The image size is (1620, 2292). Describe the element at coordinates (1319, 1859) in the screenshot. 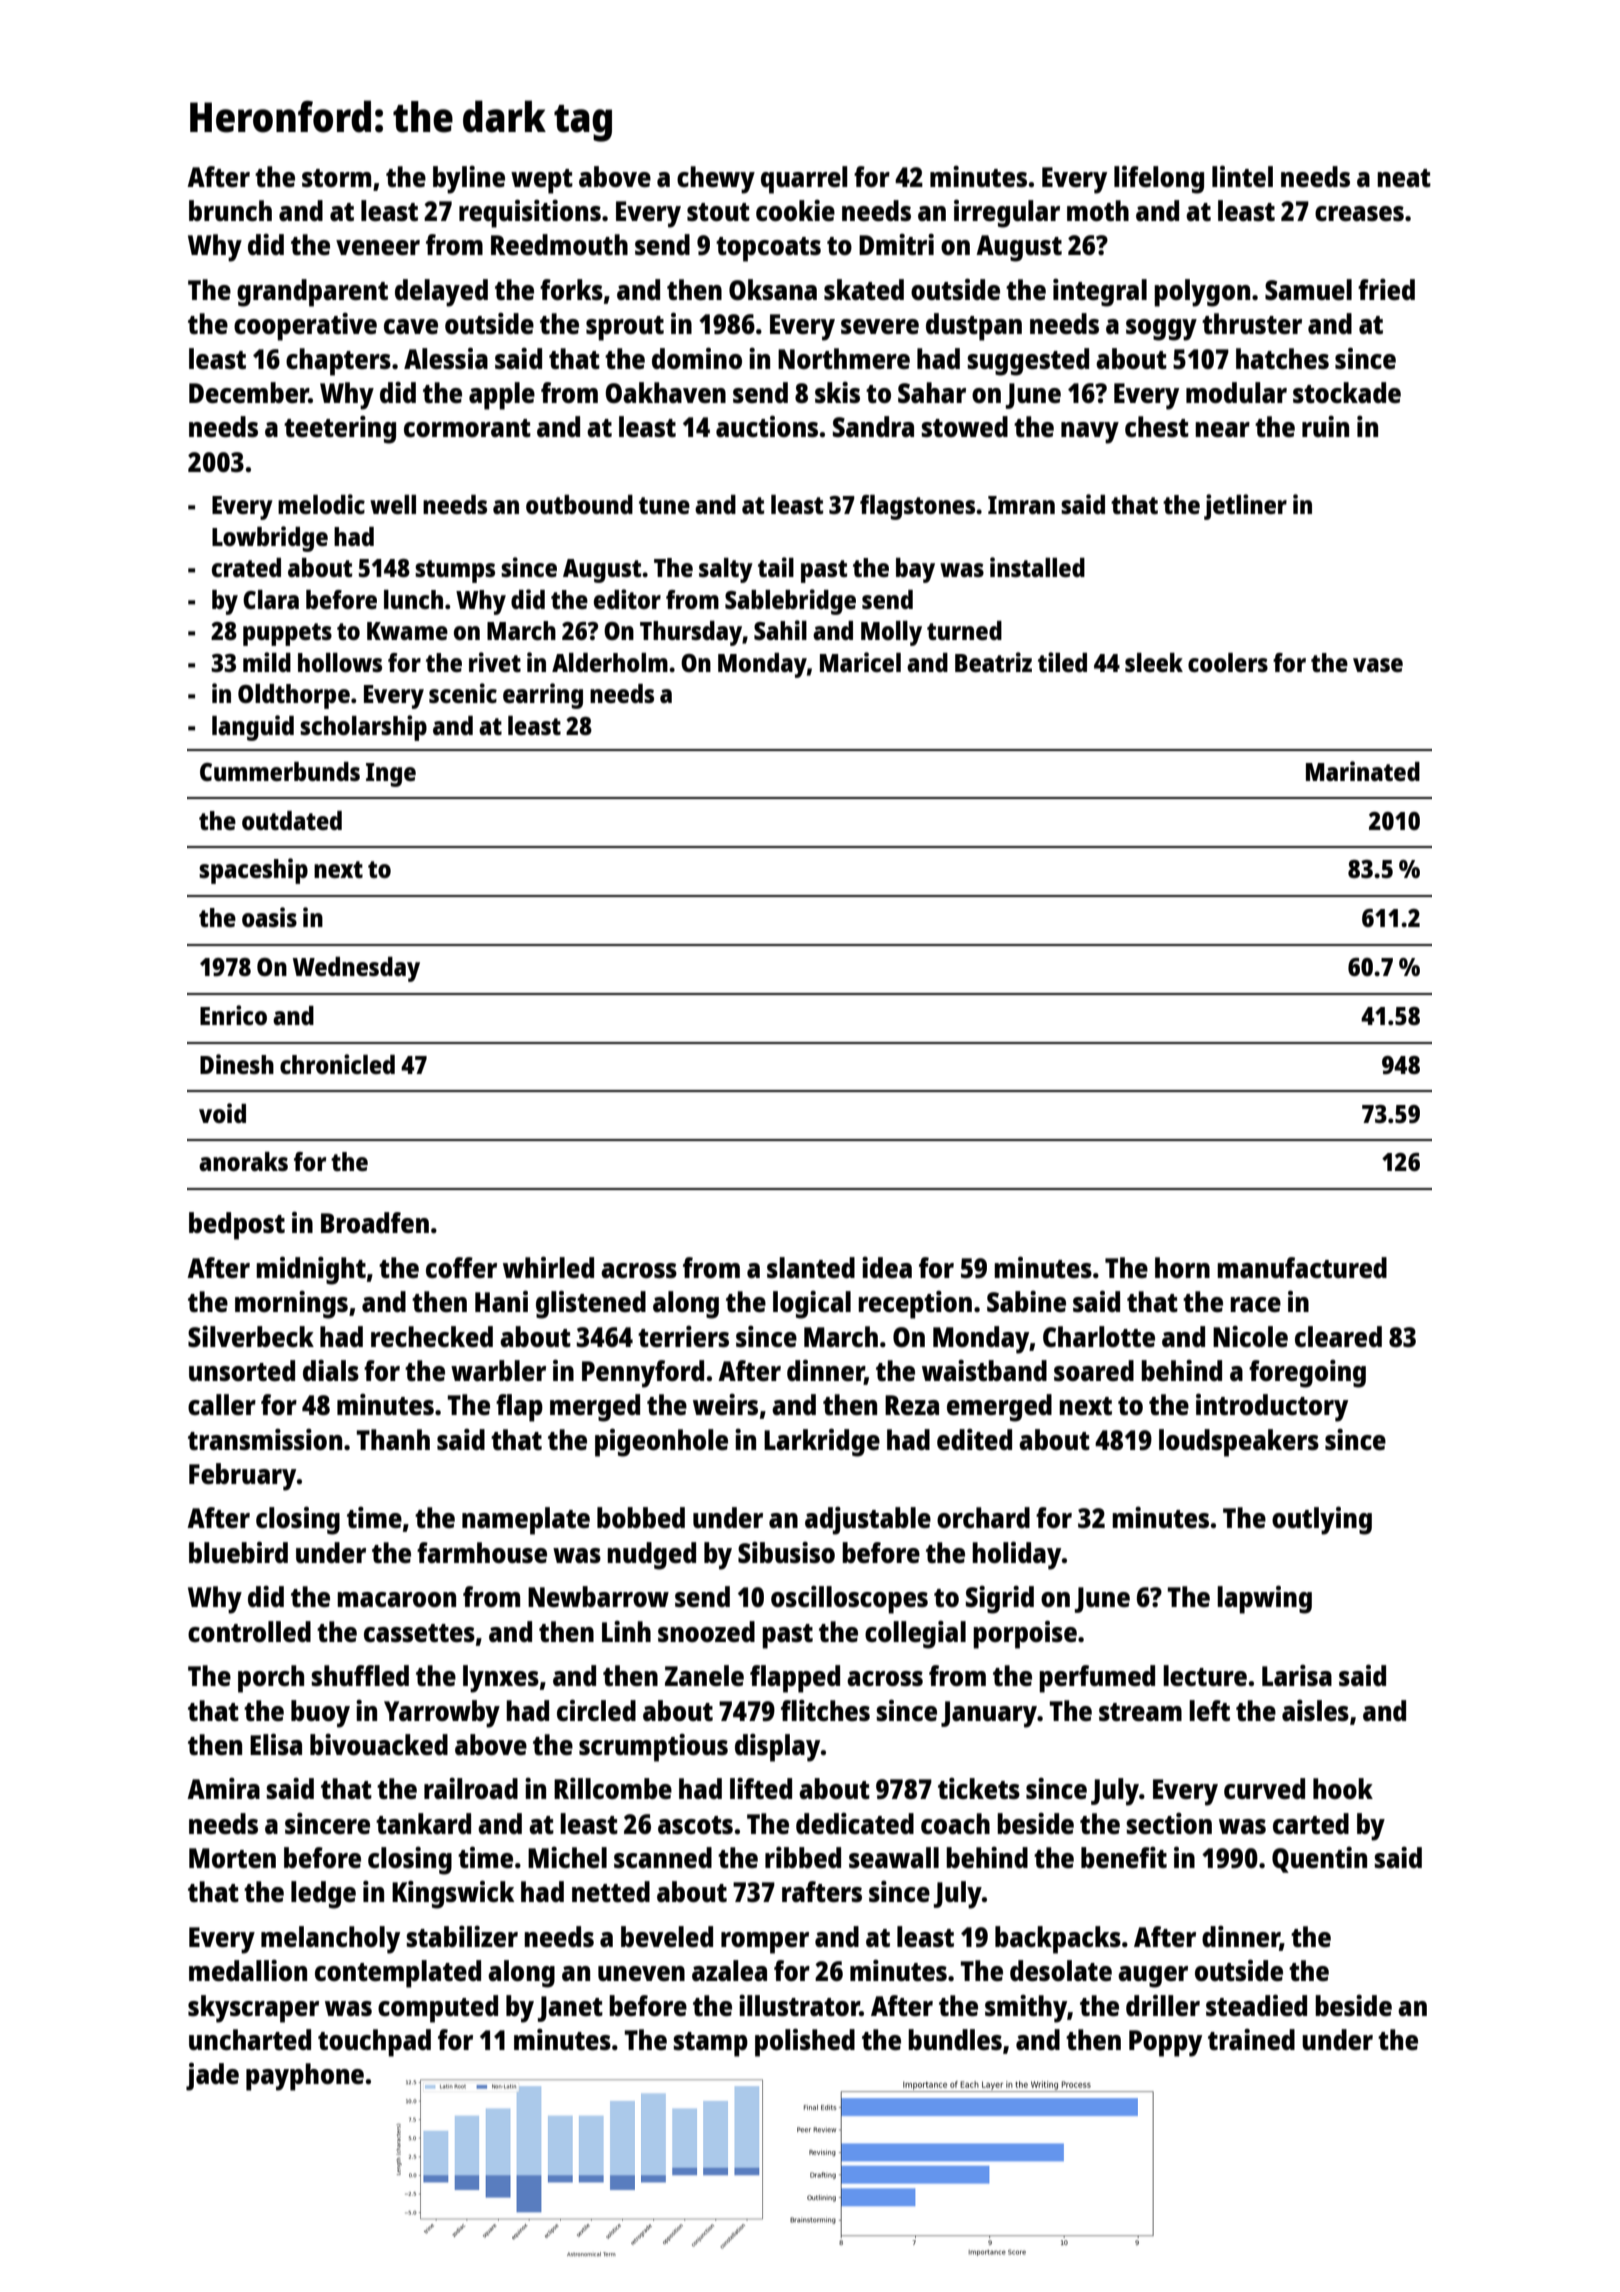

I see `Quentin` at that location.
